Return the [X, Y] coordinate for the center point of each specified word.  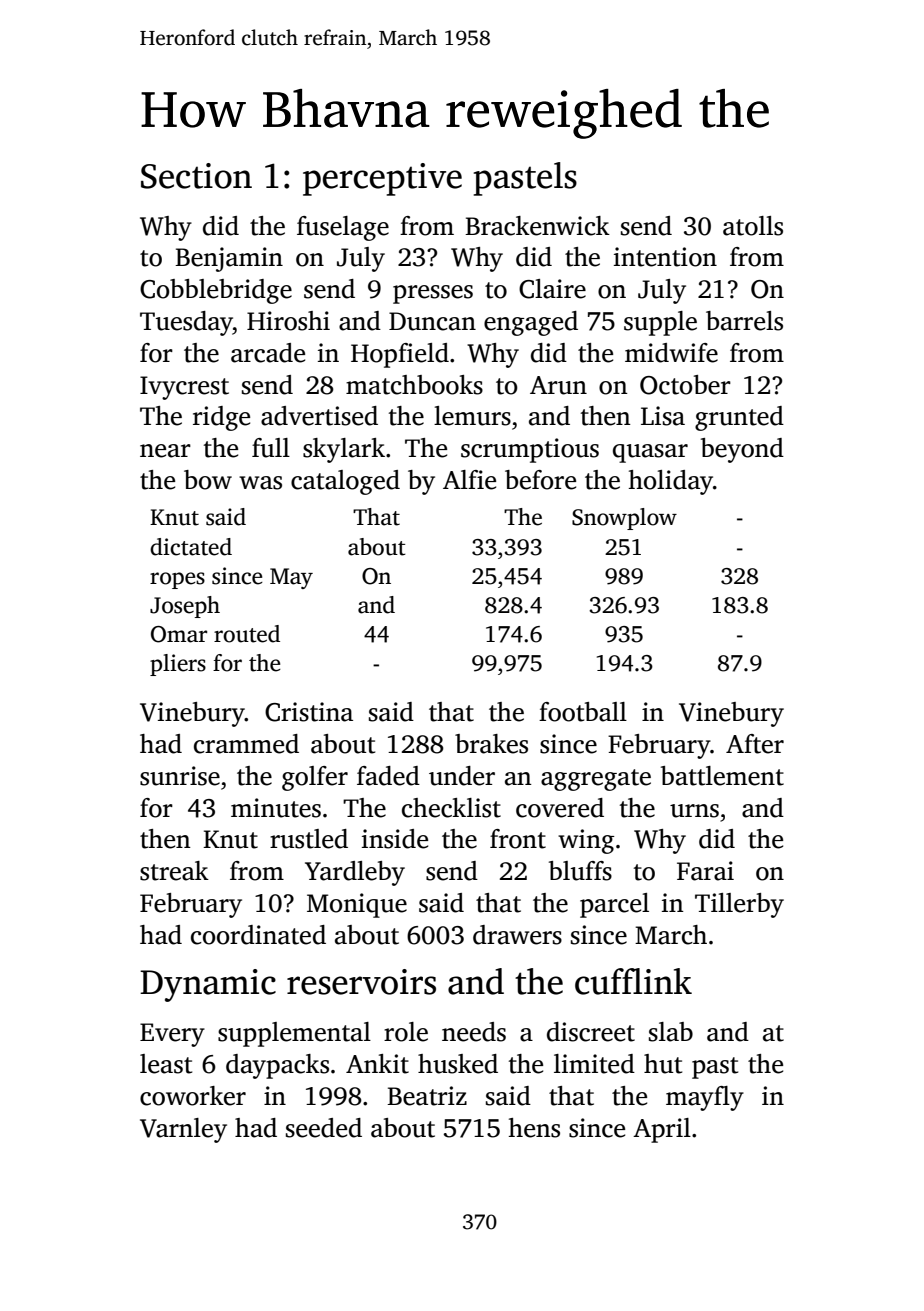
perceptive [382, 179]
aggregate [596, 780]
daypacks [277, 1066]
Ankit [377, 1064]
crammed [246, 744]
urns [694, 811]
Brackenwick [537, 226]
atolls [753, 226]
